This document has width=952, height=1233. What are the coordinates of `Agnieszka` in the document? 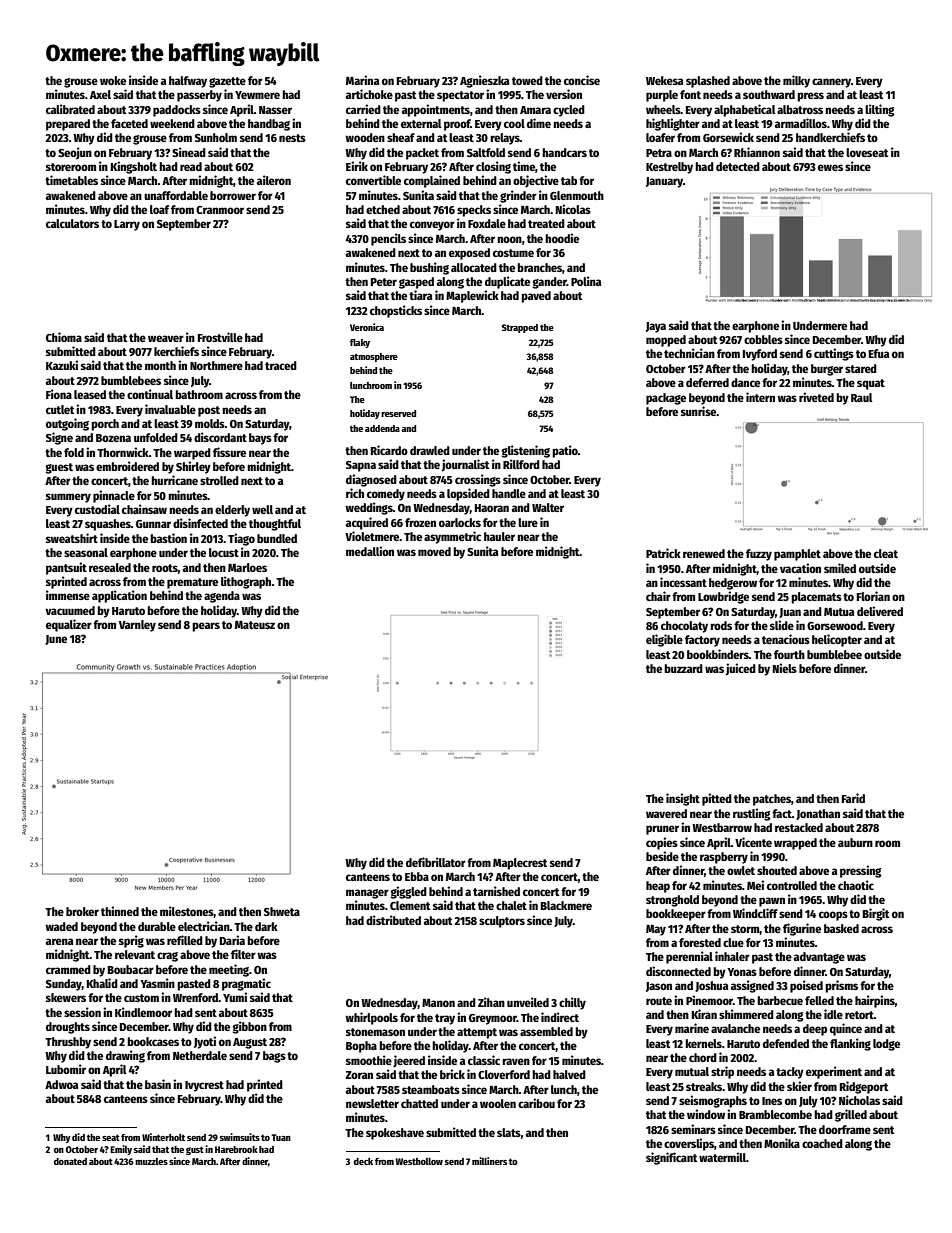 It's located at (484, 81).
